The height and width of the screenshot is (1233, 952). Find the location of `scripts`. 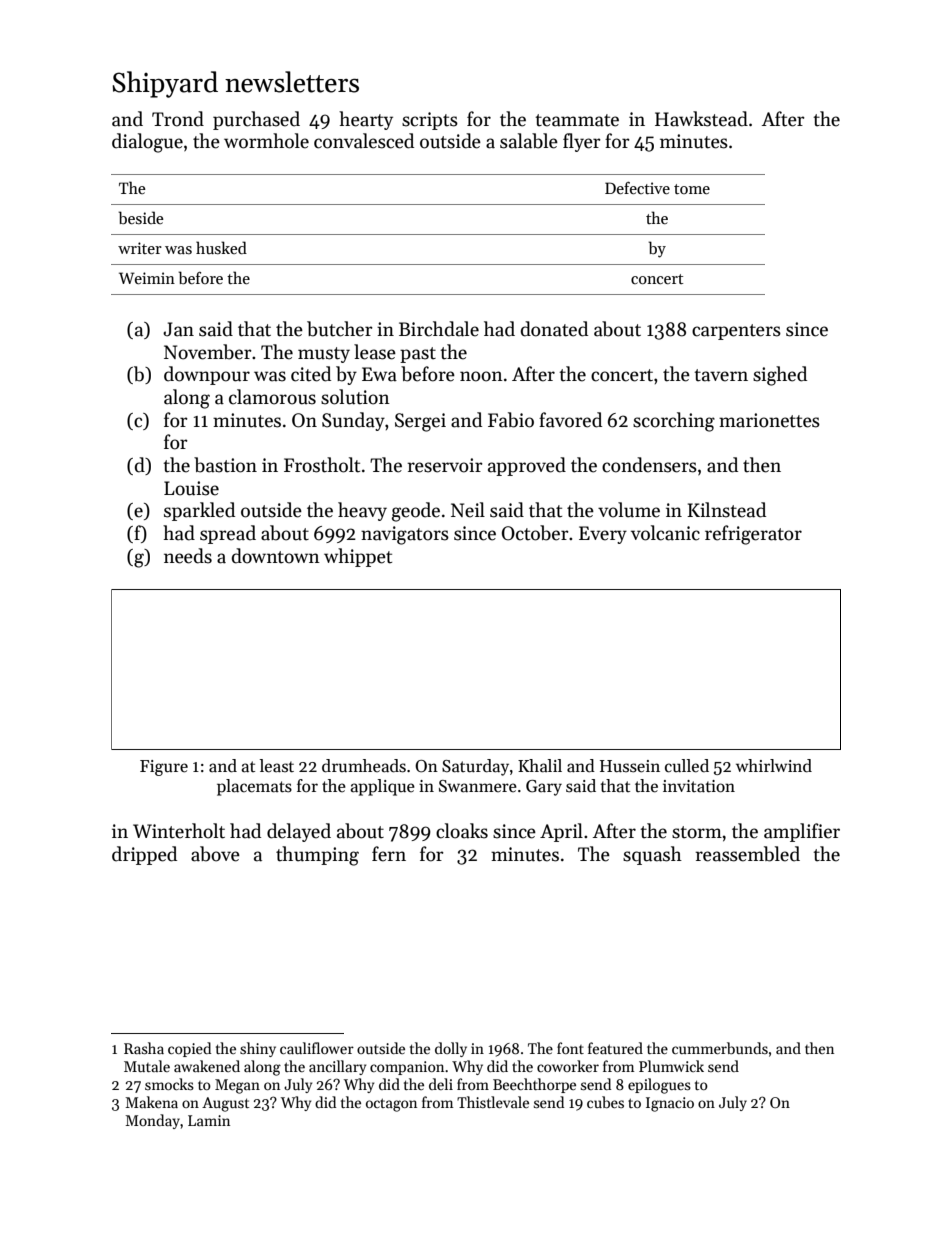

scripts is located at coordinates (430, 121).
